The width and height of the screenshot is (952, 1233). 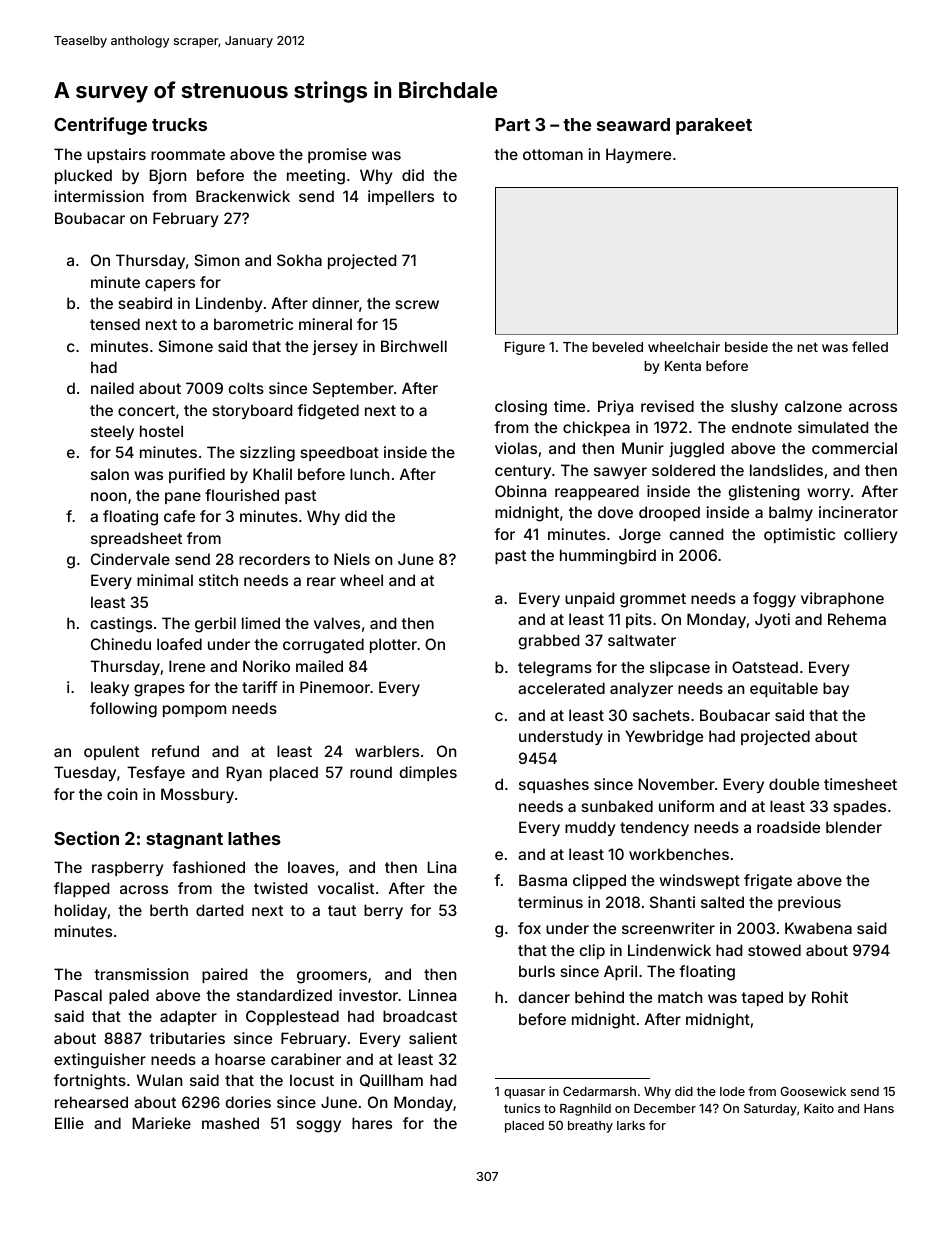 What do you see at coordinates (335, 687) in the screenshot?
I see `Pinemoor` at bounding box center [335, 687].
